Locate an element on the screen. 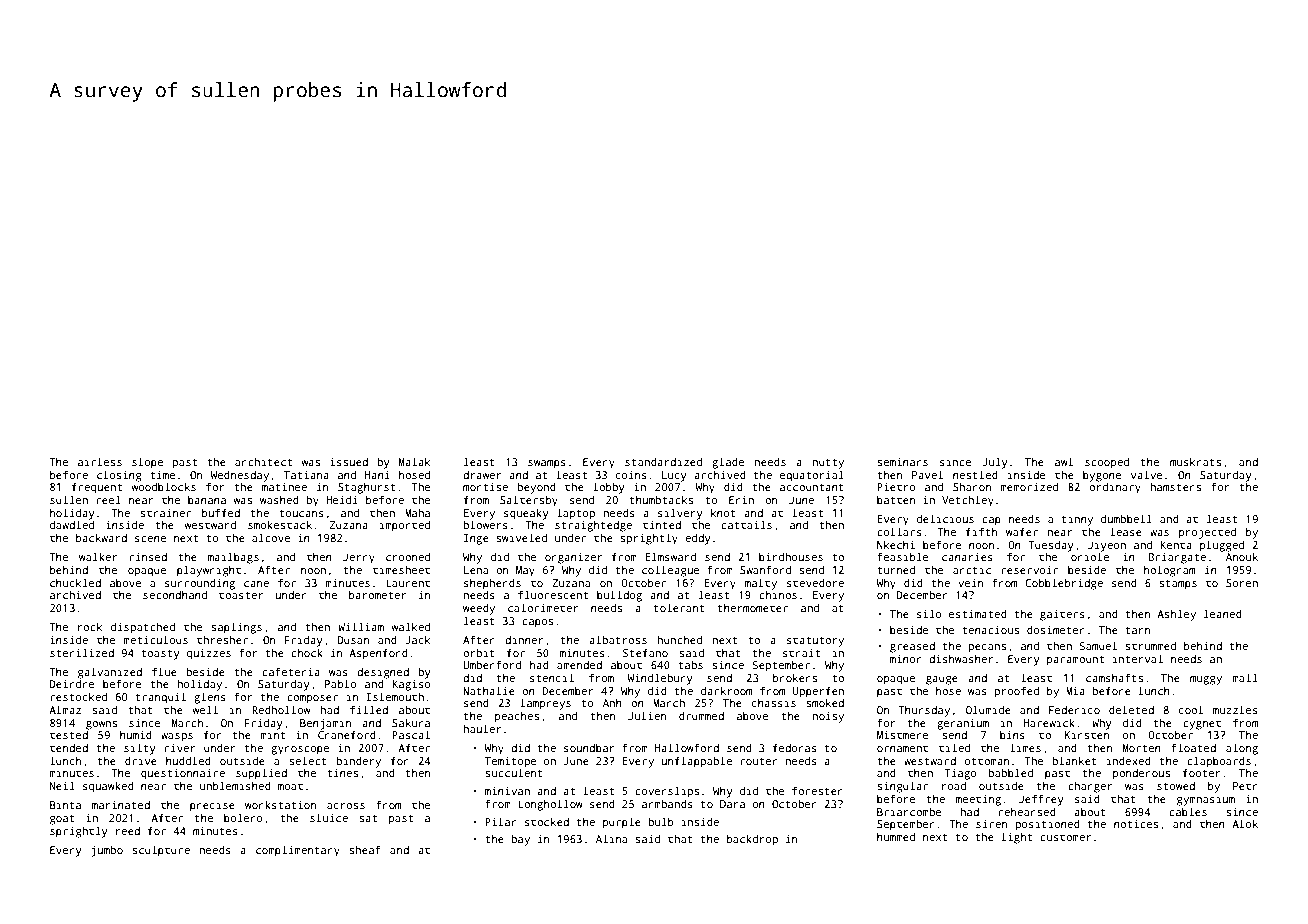 The image size is (1308, 924). frequent is located at coordinates (97, 488).
